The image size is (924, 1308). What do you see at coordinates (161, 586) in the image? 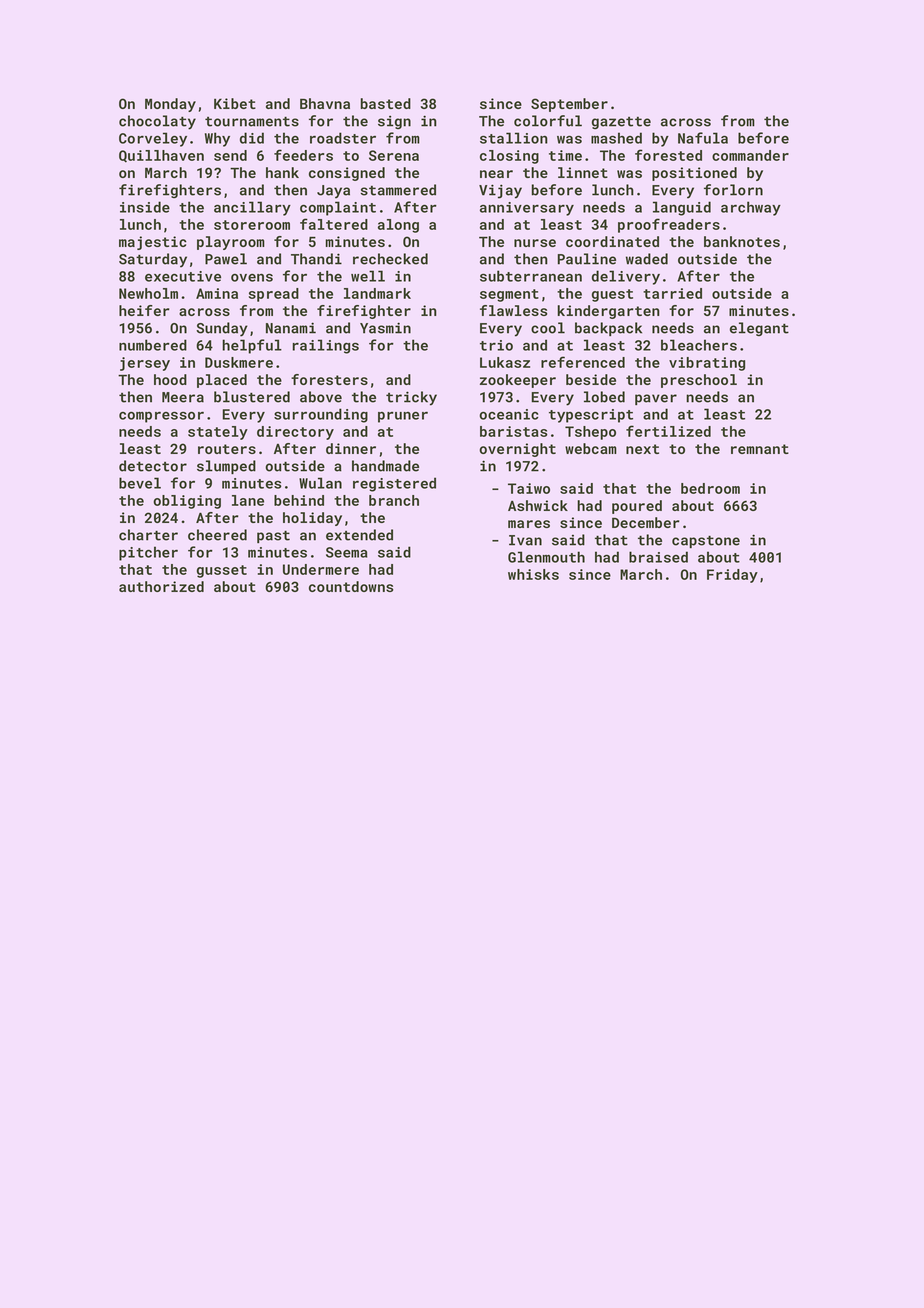
I see `authorized` at bounding box center [161, 586].
